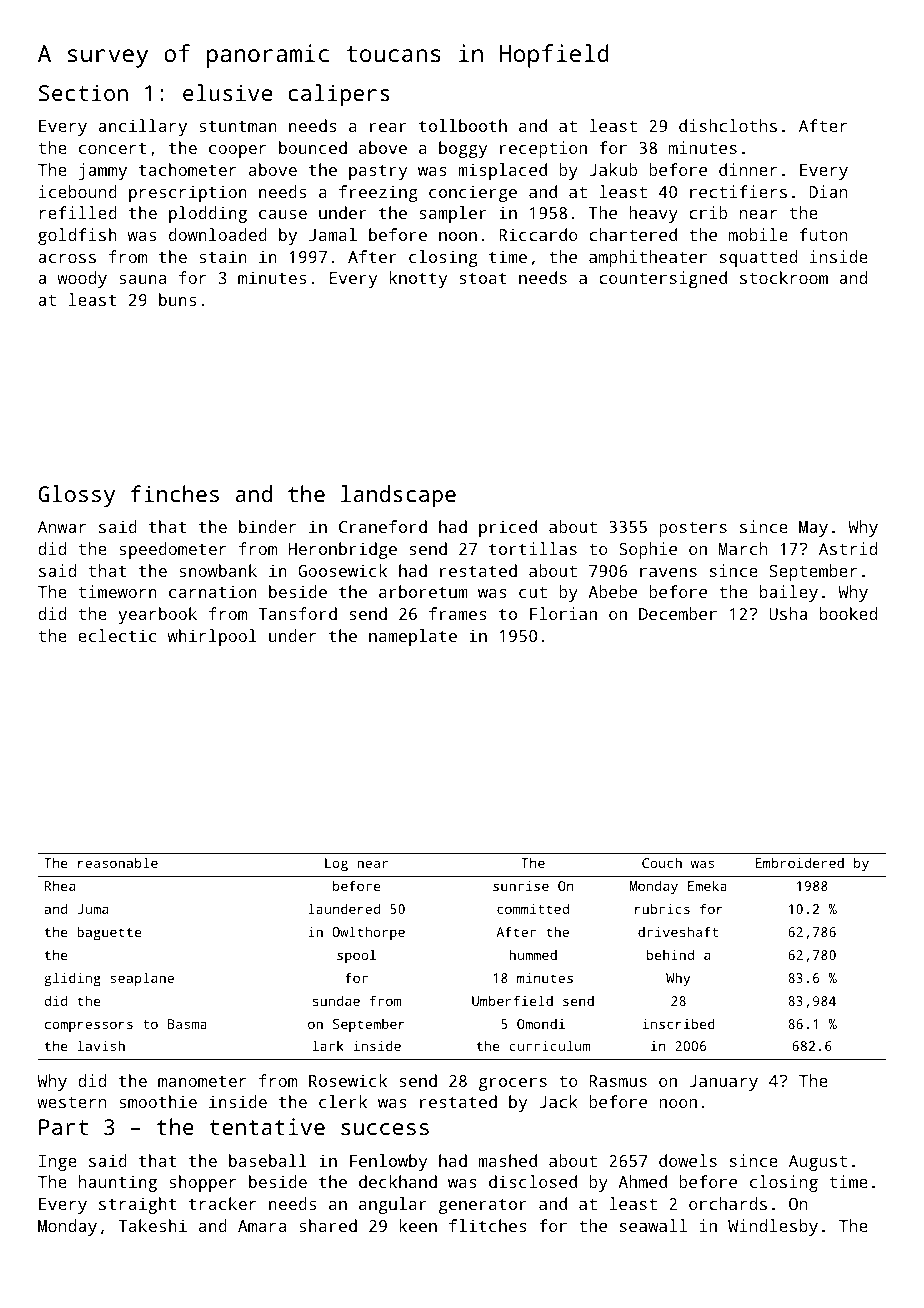  Describe the element at coordinates (521, 886) in the image. I see `sunrise` at that location.
